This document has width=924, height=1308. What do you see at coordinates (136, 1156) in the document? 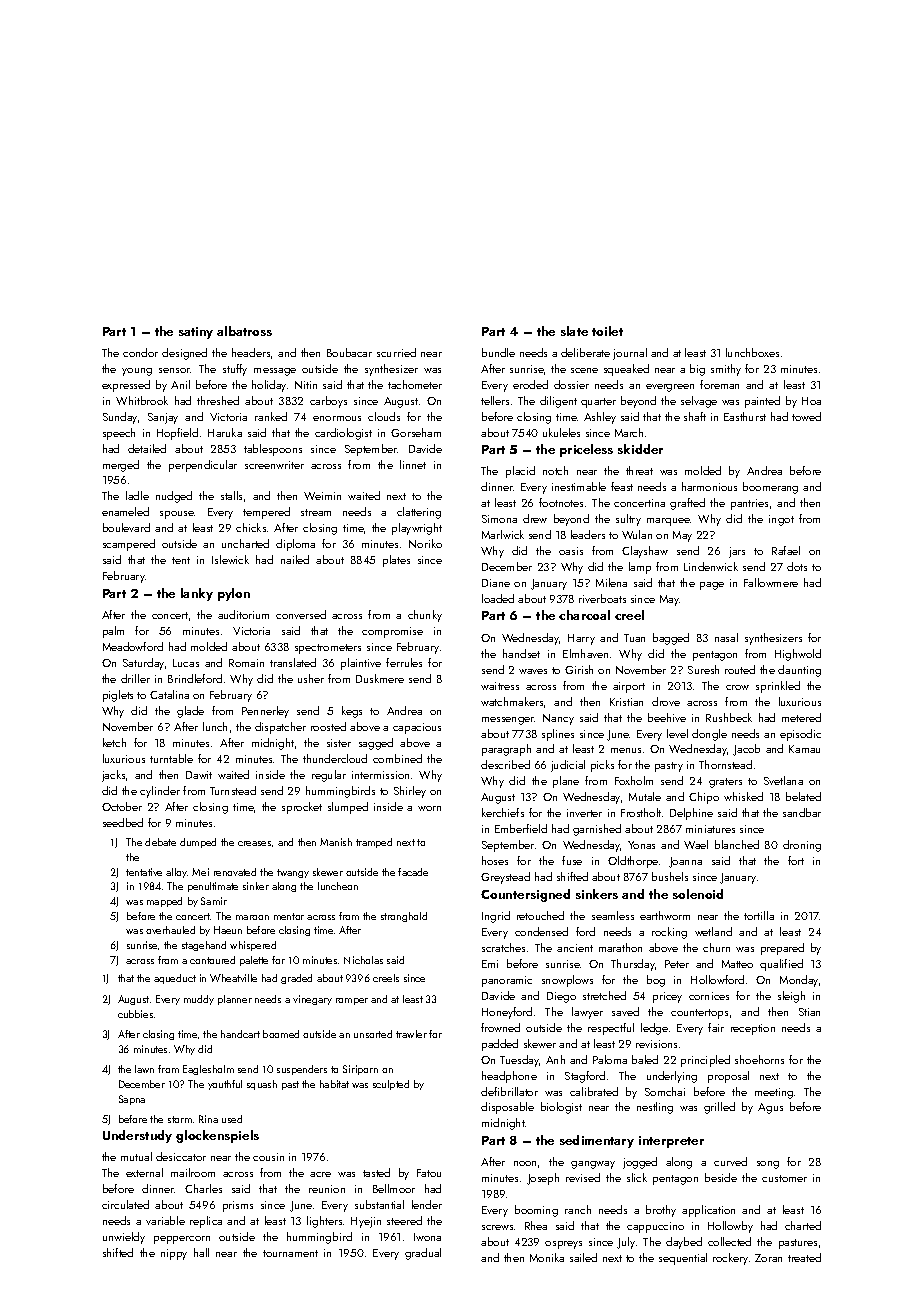
I see `mutual` at bounding box center [136, 1156].
